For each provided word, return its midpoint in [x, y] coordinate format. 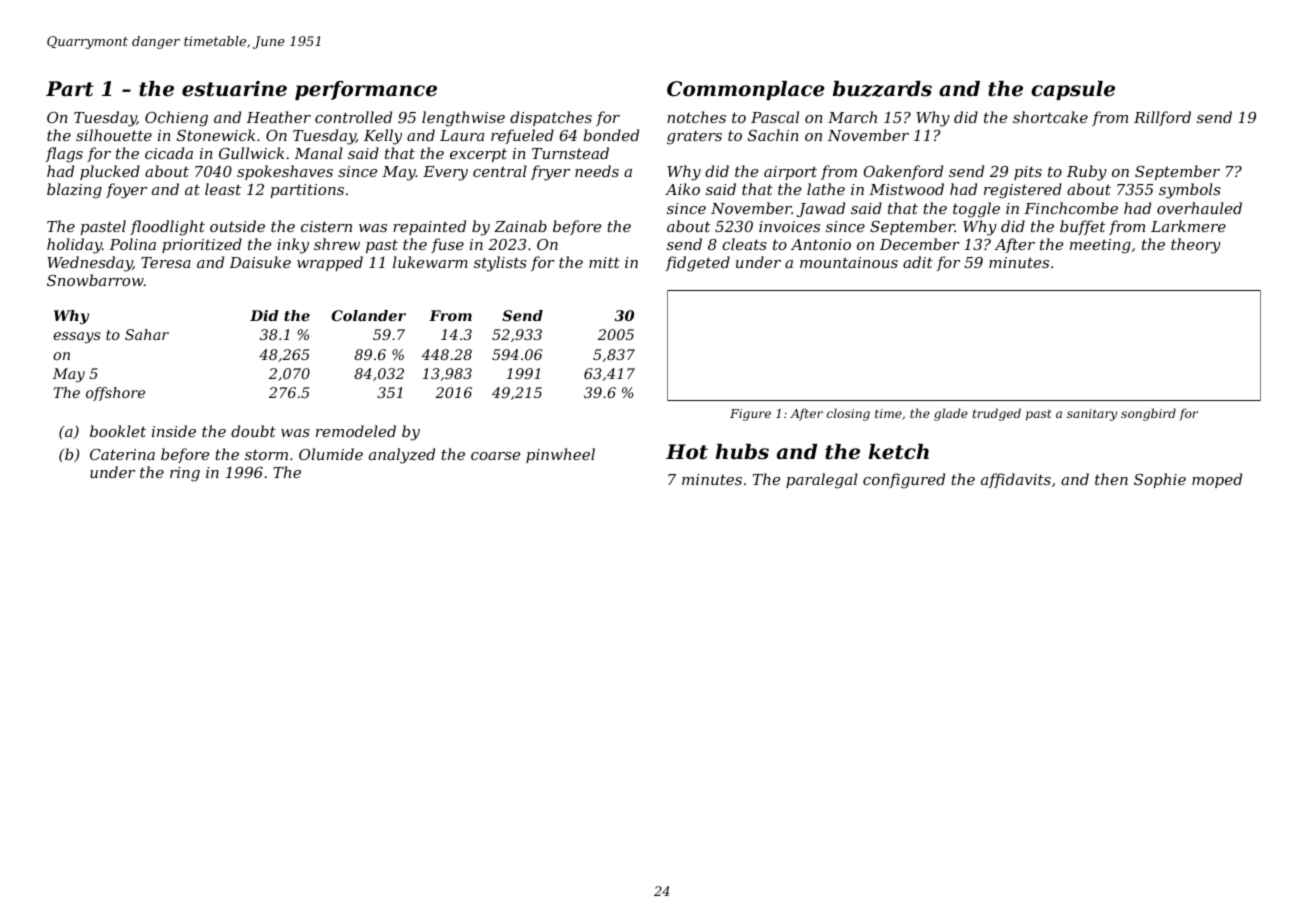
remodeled [356, 431]
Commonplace [746, 90]
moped [1217, 480]
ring [185, 474]
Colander [369, 315]
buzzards [882, 89]
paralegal [822, 481]
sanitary [1092, 415]
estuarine [234, 89]
